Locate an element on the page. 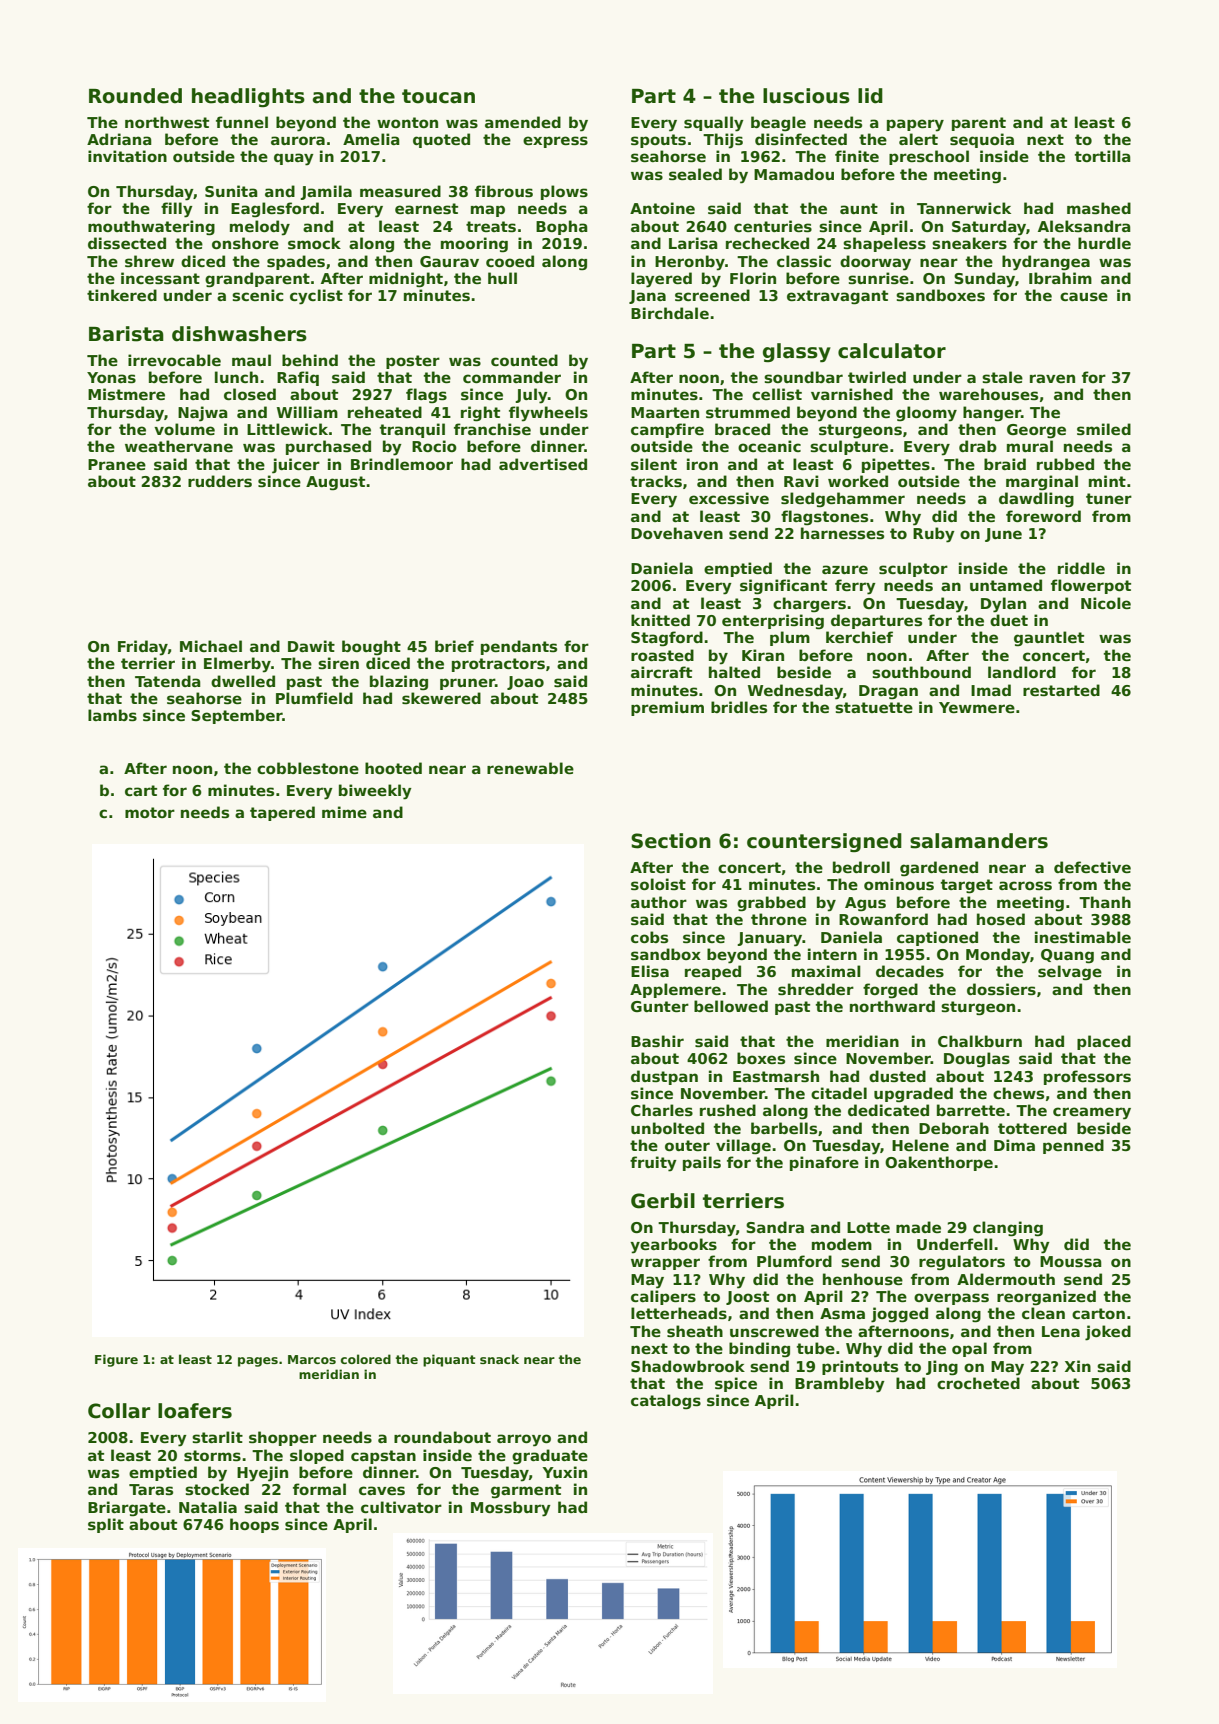  squally is located at coordinates (714, 124).
